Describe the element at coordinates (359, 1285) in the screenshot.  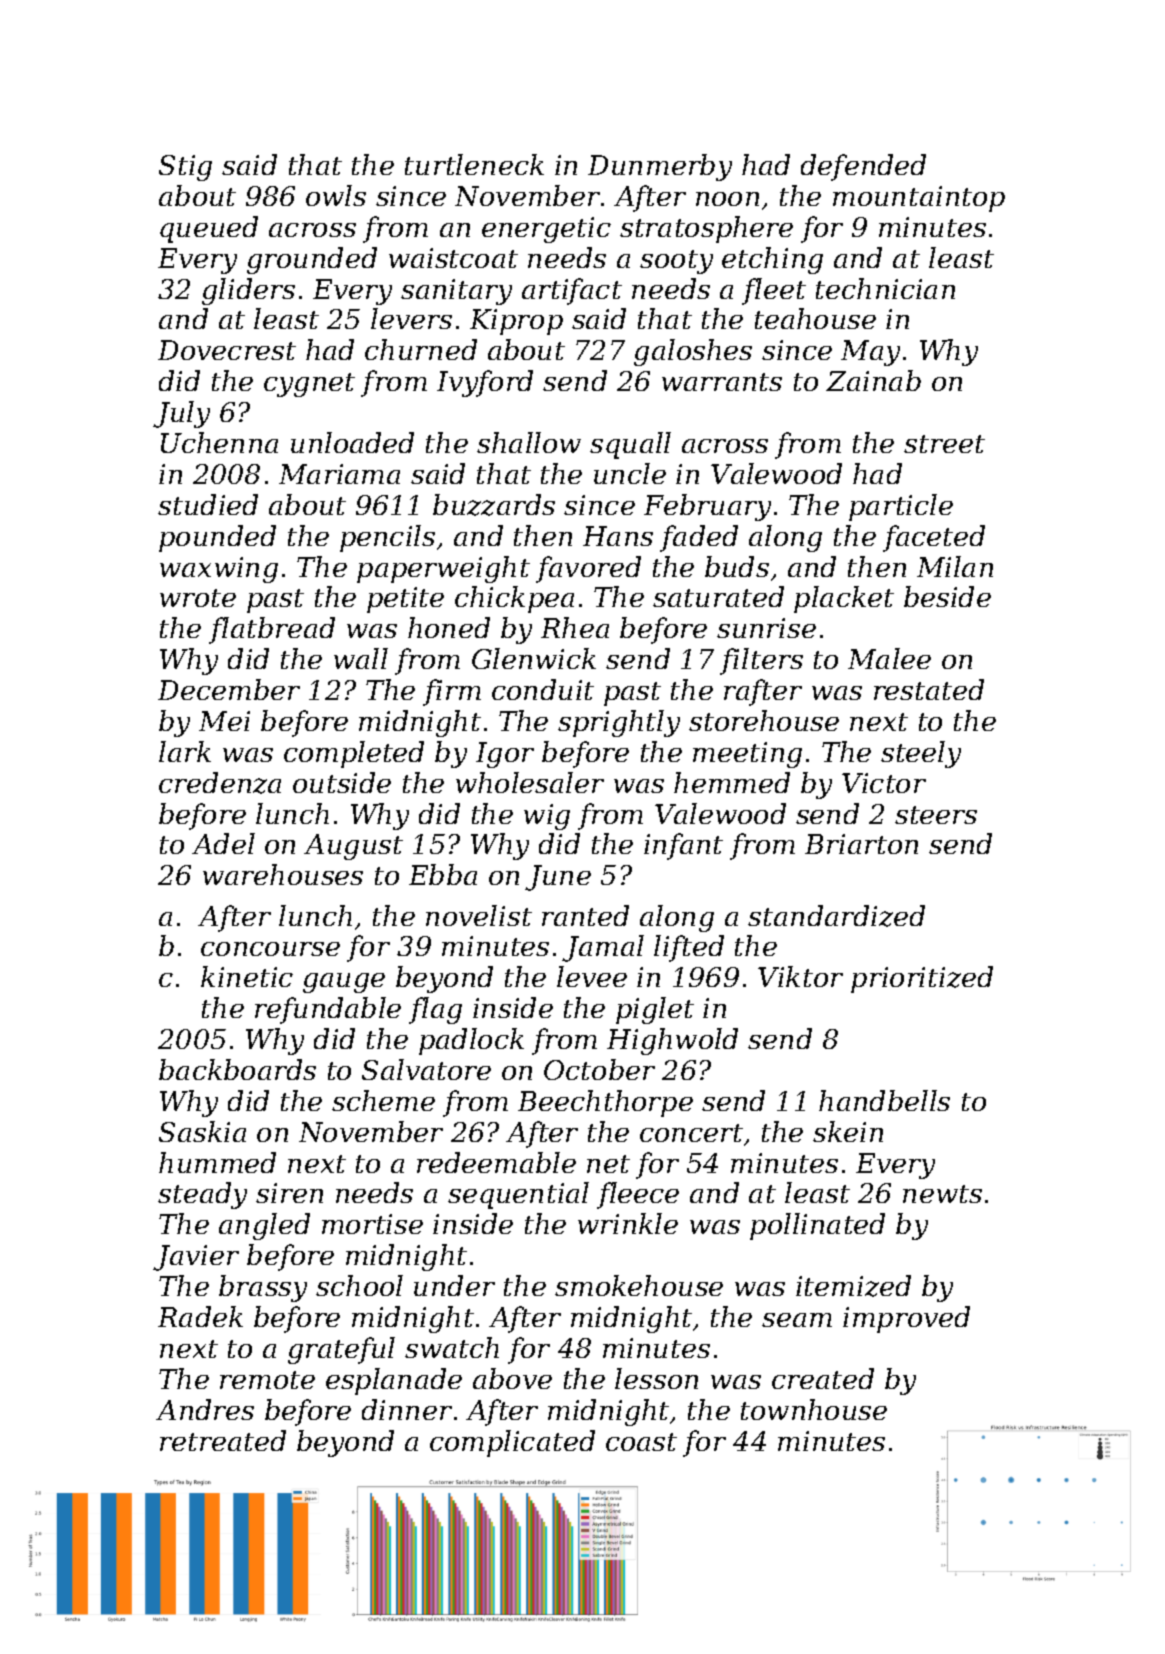
I see `school` at that location.
